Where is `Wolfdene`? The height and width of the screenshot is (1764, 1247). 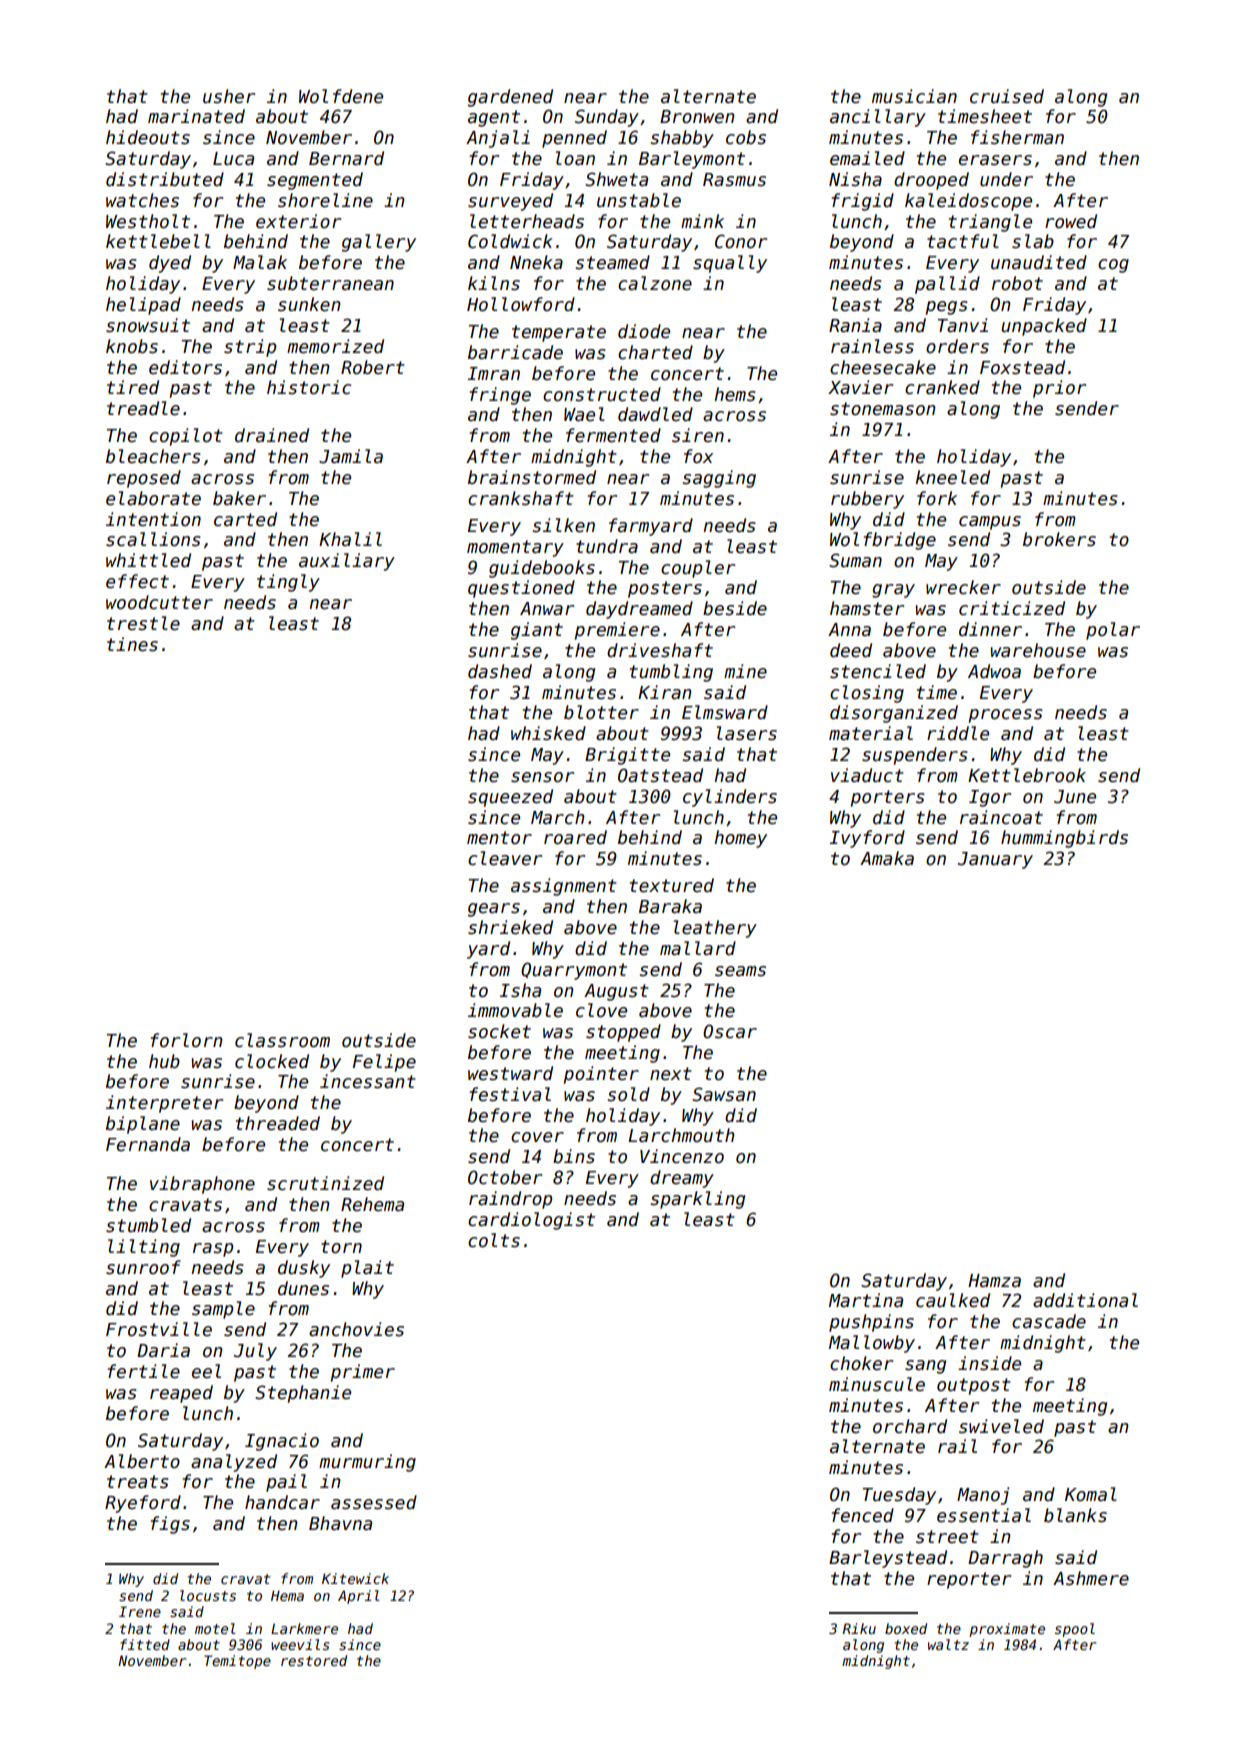 Wolfdene is located at coordinates (341, 96).
